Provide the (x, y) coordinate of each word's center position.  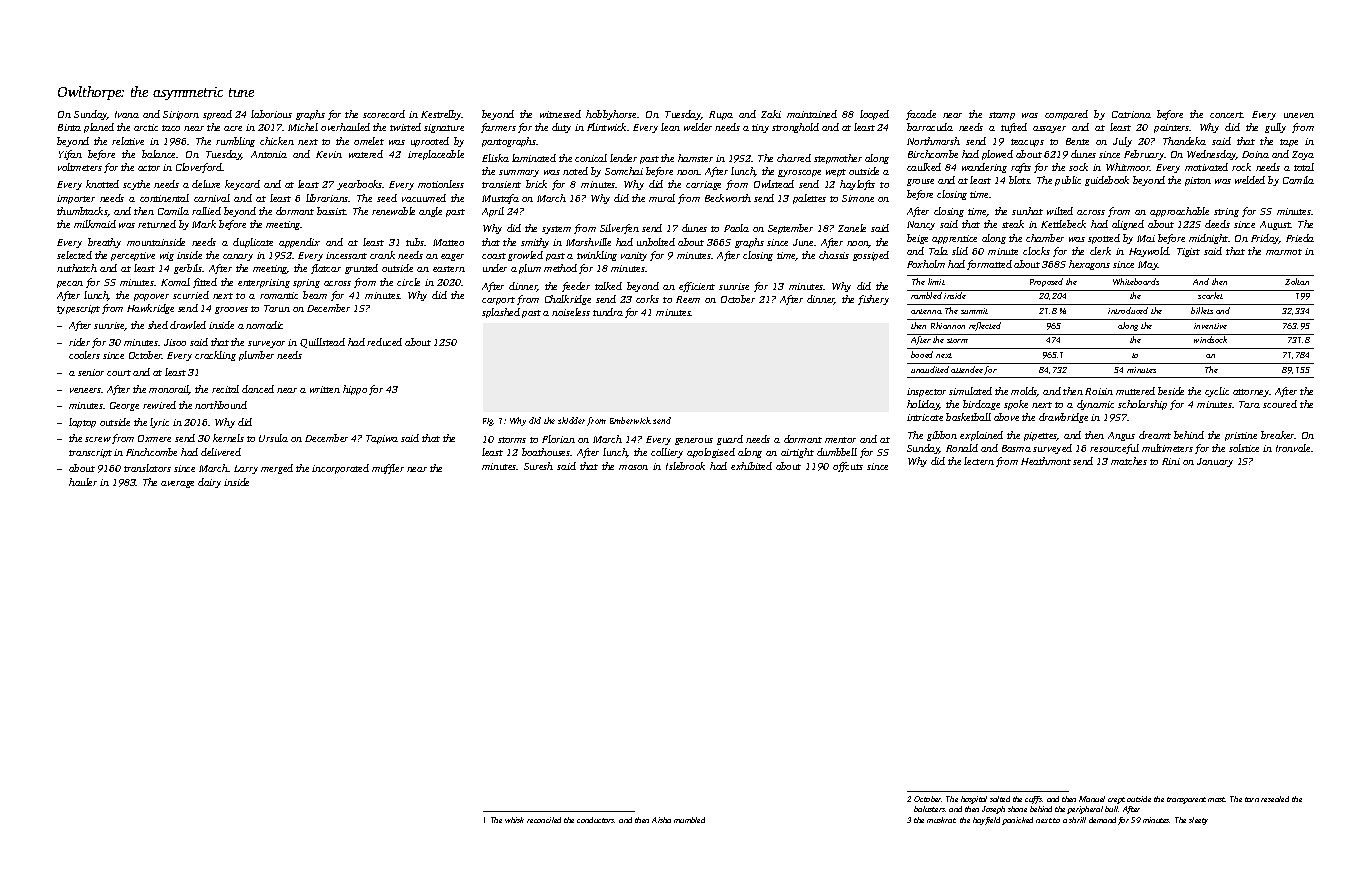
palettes (809, 199)
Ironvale (1293, 448)
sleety (1198, 821)
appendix (299, 243)
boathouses (546, 452)
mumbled (689, 820)
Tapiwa (382, 439)
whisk (514, 820)
